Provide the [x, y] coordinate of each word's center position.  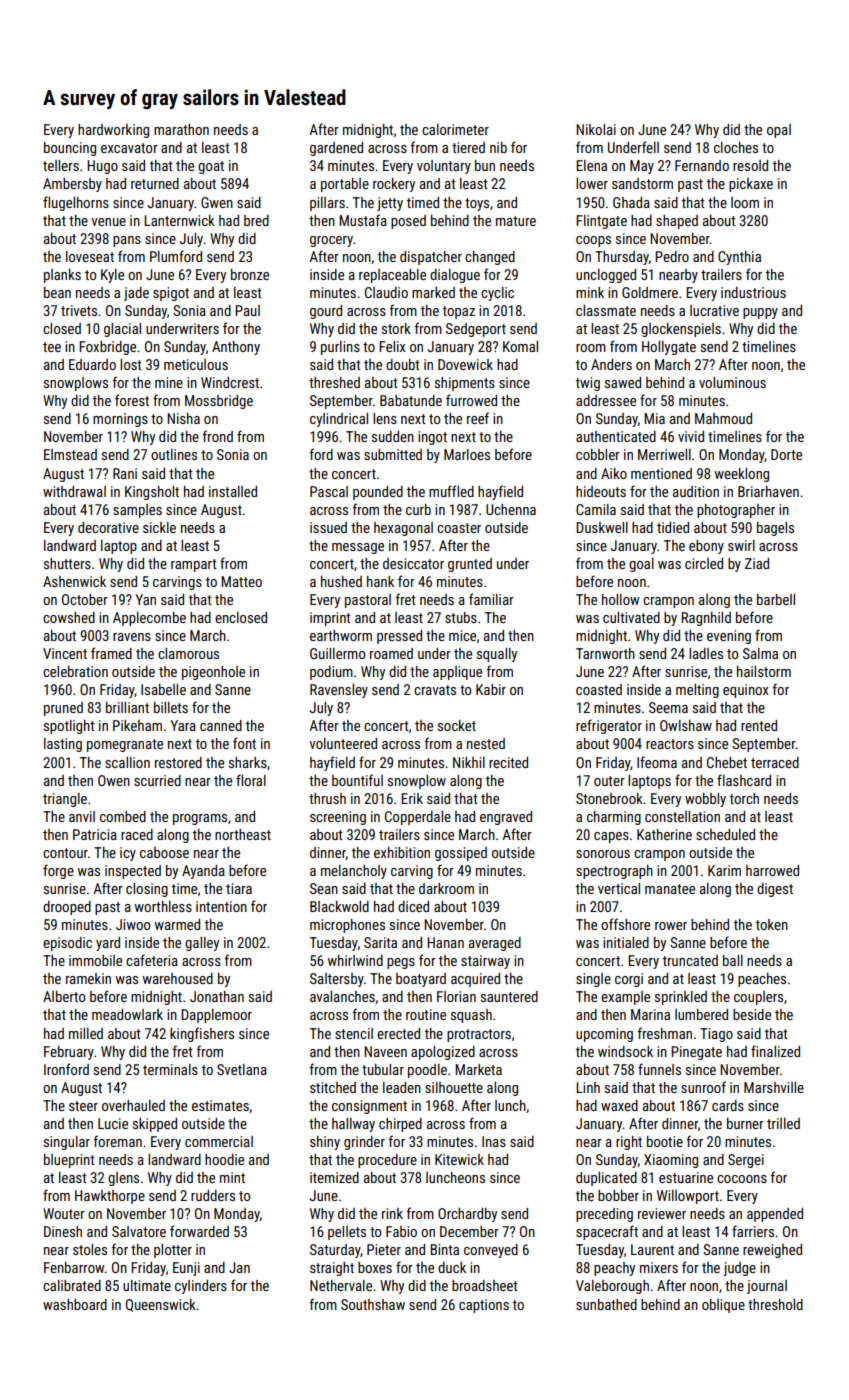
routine [426, 1014]
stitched [333, 1087]
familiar [491, 599]
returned [155, 183]
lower [592, 183]
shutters [67, 563]
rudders [213, 1195]
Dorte [786, 454]
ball [733, 960]
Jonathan [217, 996]
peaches [762, 980]
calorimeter [455, 129]
